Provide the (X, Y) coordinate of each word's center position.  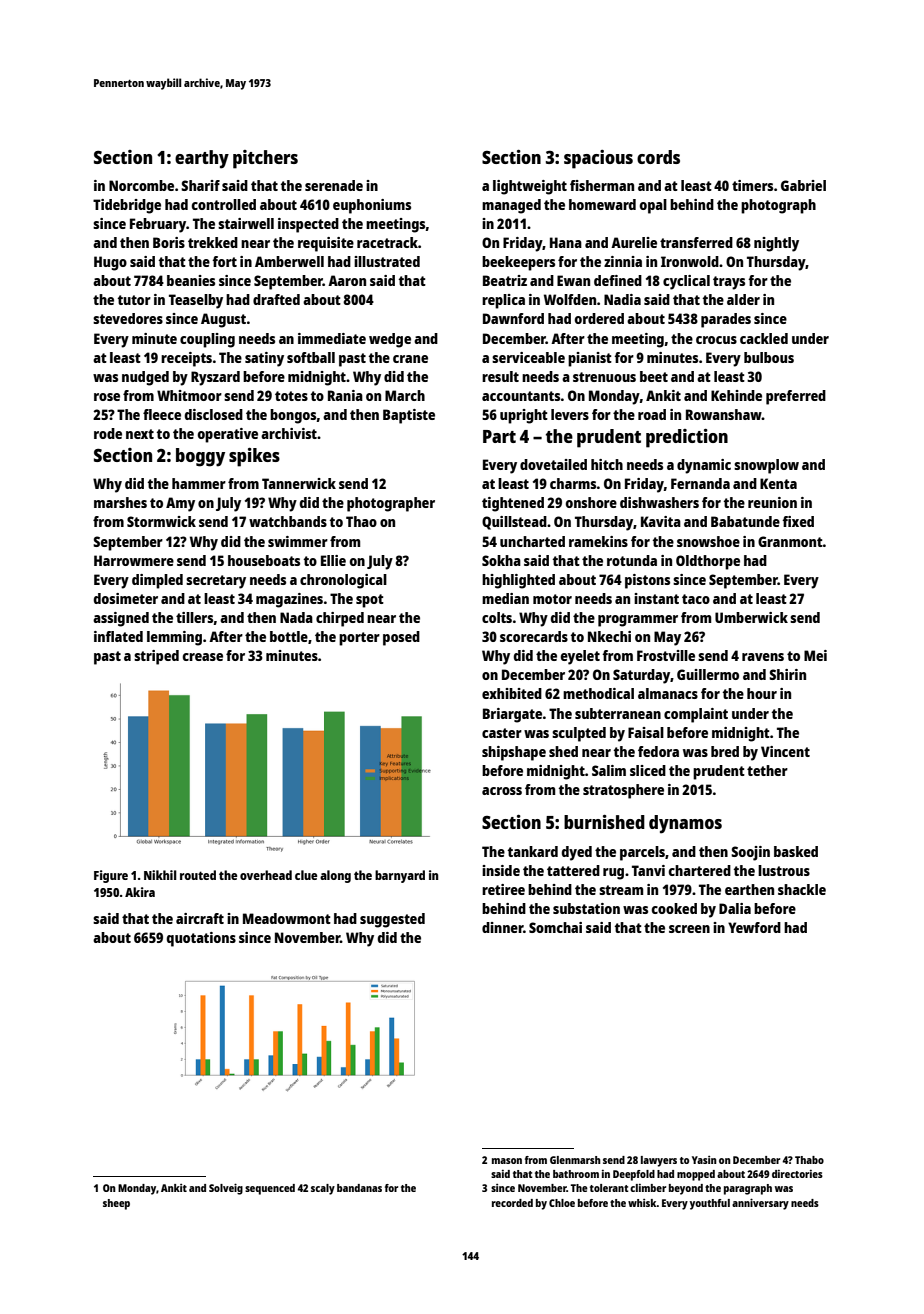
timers (752, 185)
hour (762, 693)
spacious (598, 159)
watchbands (288, 521)
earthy (202, 159)
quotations (201, 939)
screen (689, 929)
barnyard (400, 876)
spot (370, 601)
